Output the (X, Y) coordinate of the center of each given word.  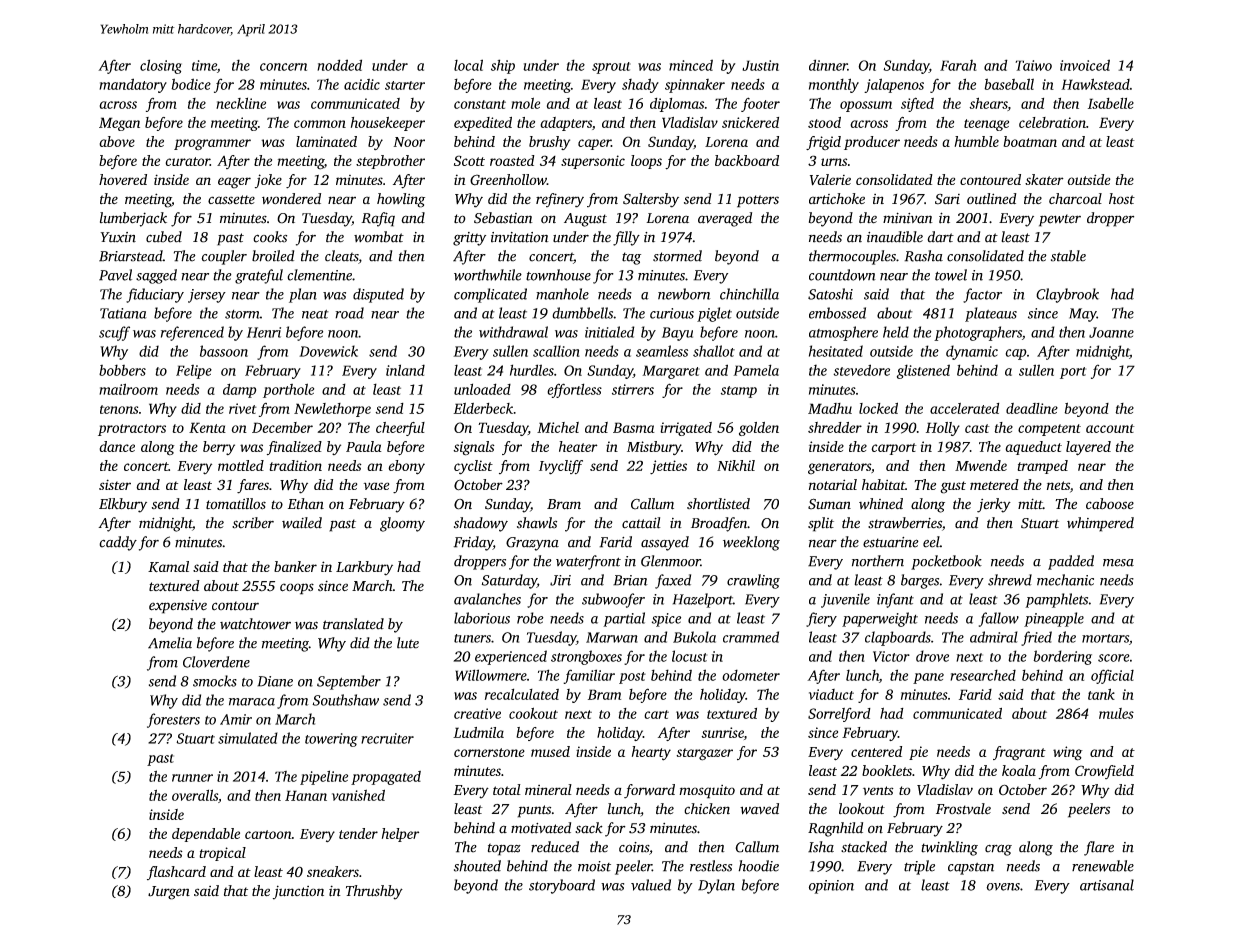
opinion (831, 887)
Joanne (1111, 332)
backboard (747, 160)
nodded (339, 65)
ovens (1003, 887)
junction (298, 892)
